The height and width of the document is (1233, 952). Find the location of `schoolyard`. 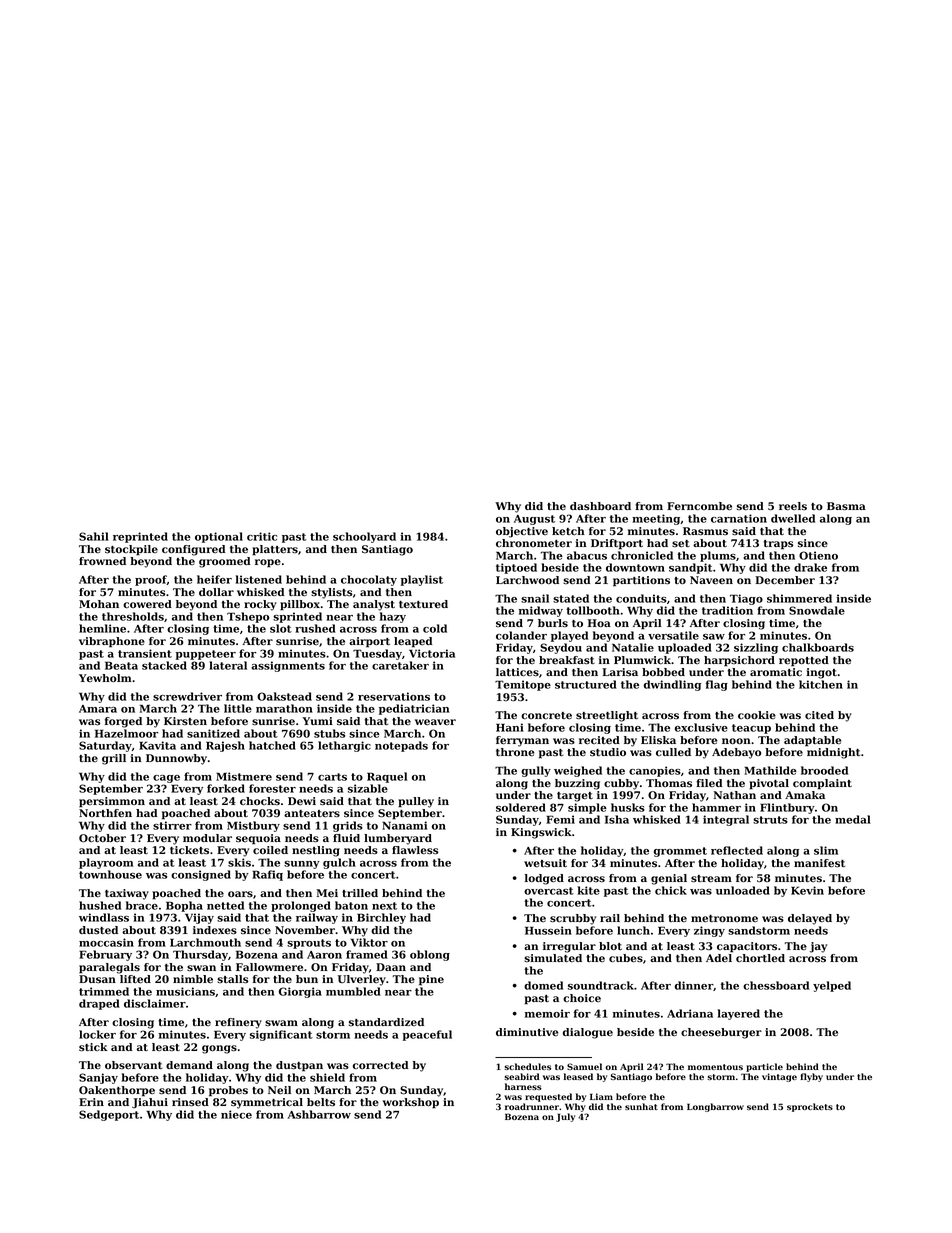

schoolyard is located at coordinates (364, 537).
